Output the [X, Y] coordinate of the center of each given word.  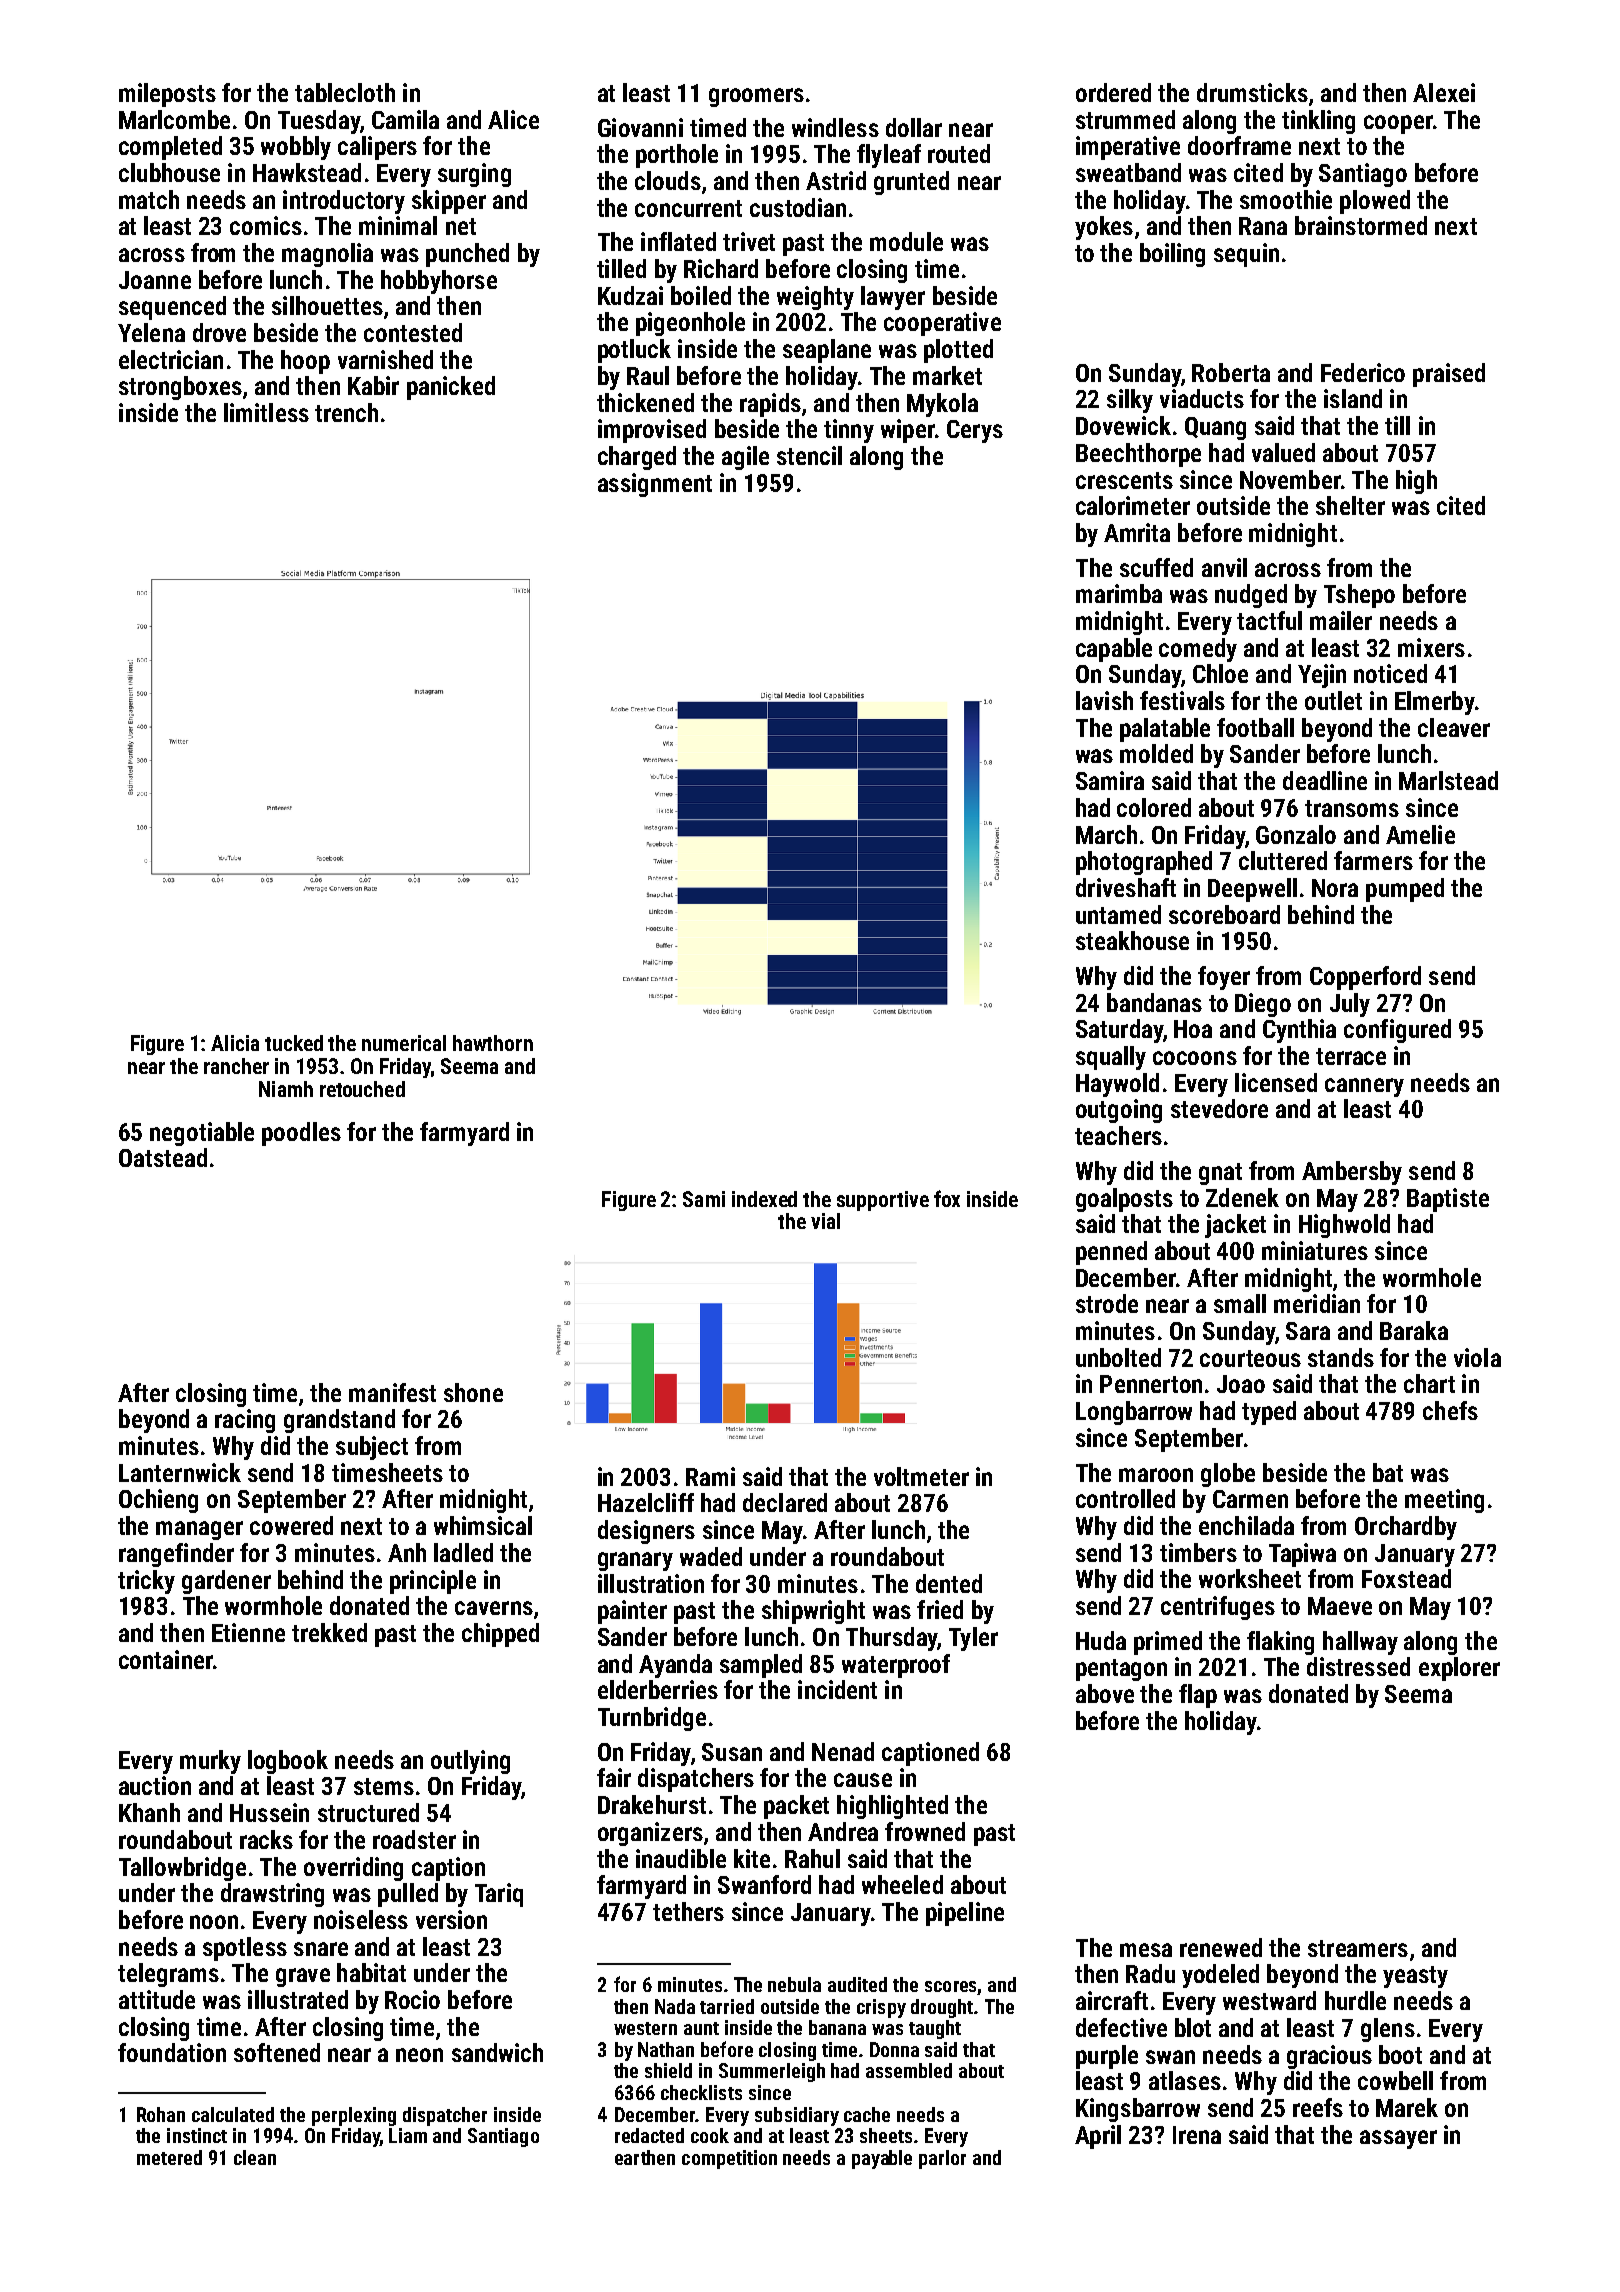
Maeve [1340, 1606]
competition [729, 2159]
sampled [761, 1666]
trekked [329, 1632]
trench [346, 412]
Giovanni [640, 127]
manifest [392, 1392]
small [1240, 1303]
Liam [408, 2135]
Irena [1197, 2135]
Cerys [975, 431]
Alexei [1444, 92]
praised [1449, 375]
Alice [513, 119]
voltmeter [921, 1476]
